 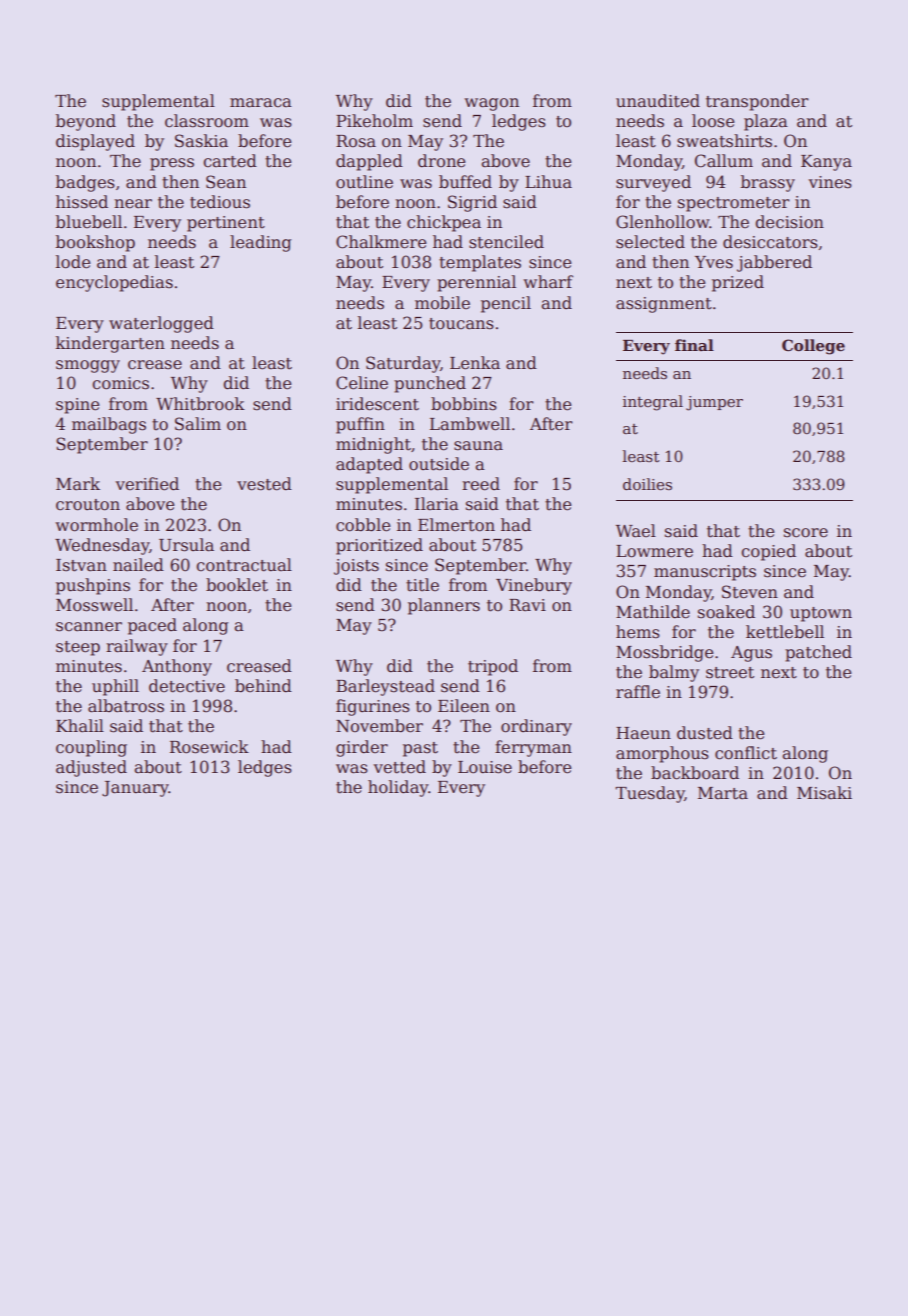 I want to click on Steven, so click(x=750, y=592).
